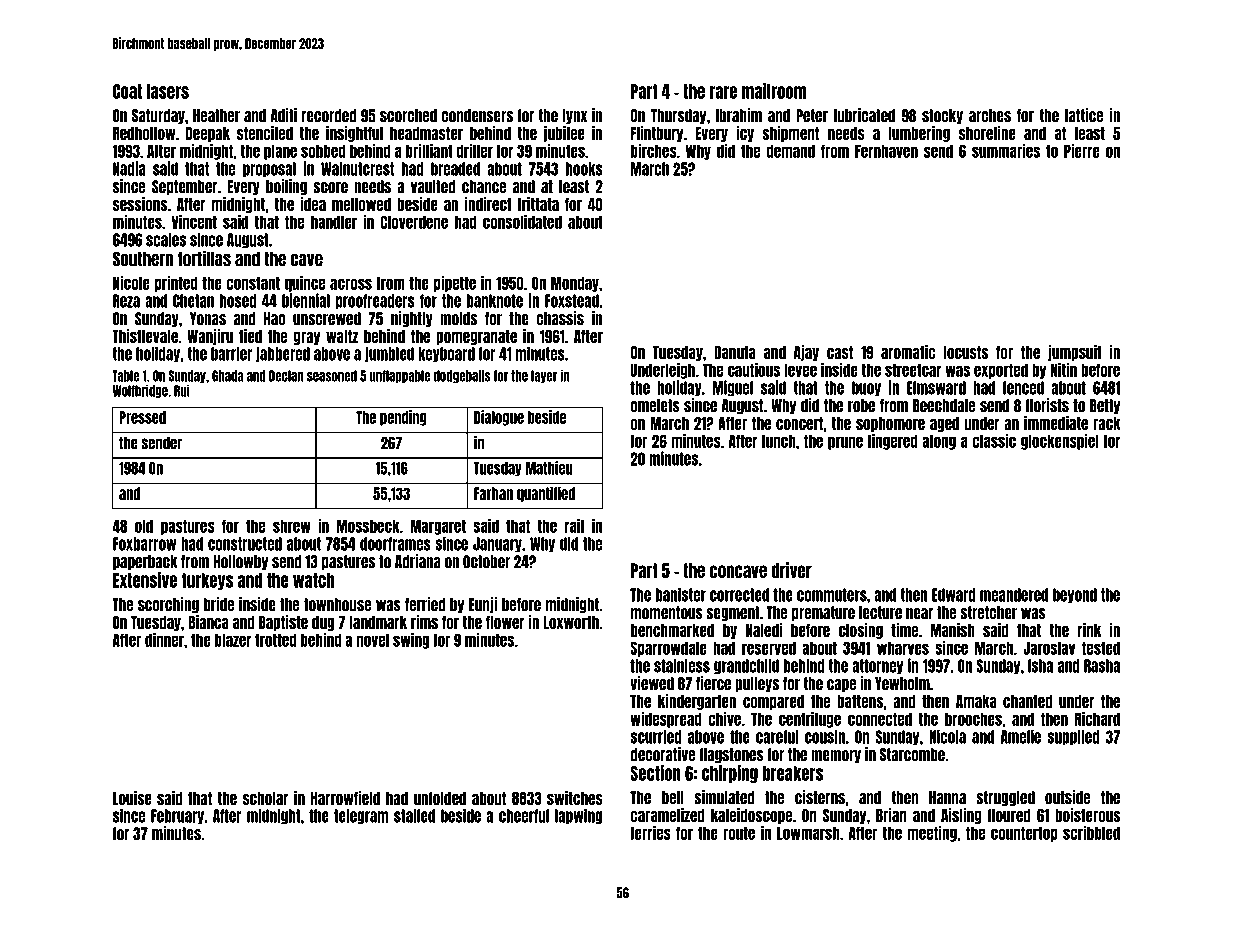 The width and height of the screenshot is (1233, 952). What do you see at coordinates (1075, 353) in the screenshot?
I see `jumpsuit` at bounding box center [1075, 353].
